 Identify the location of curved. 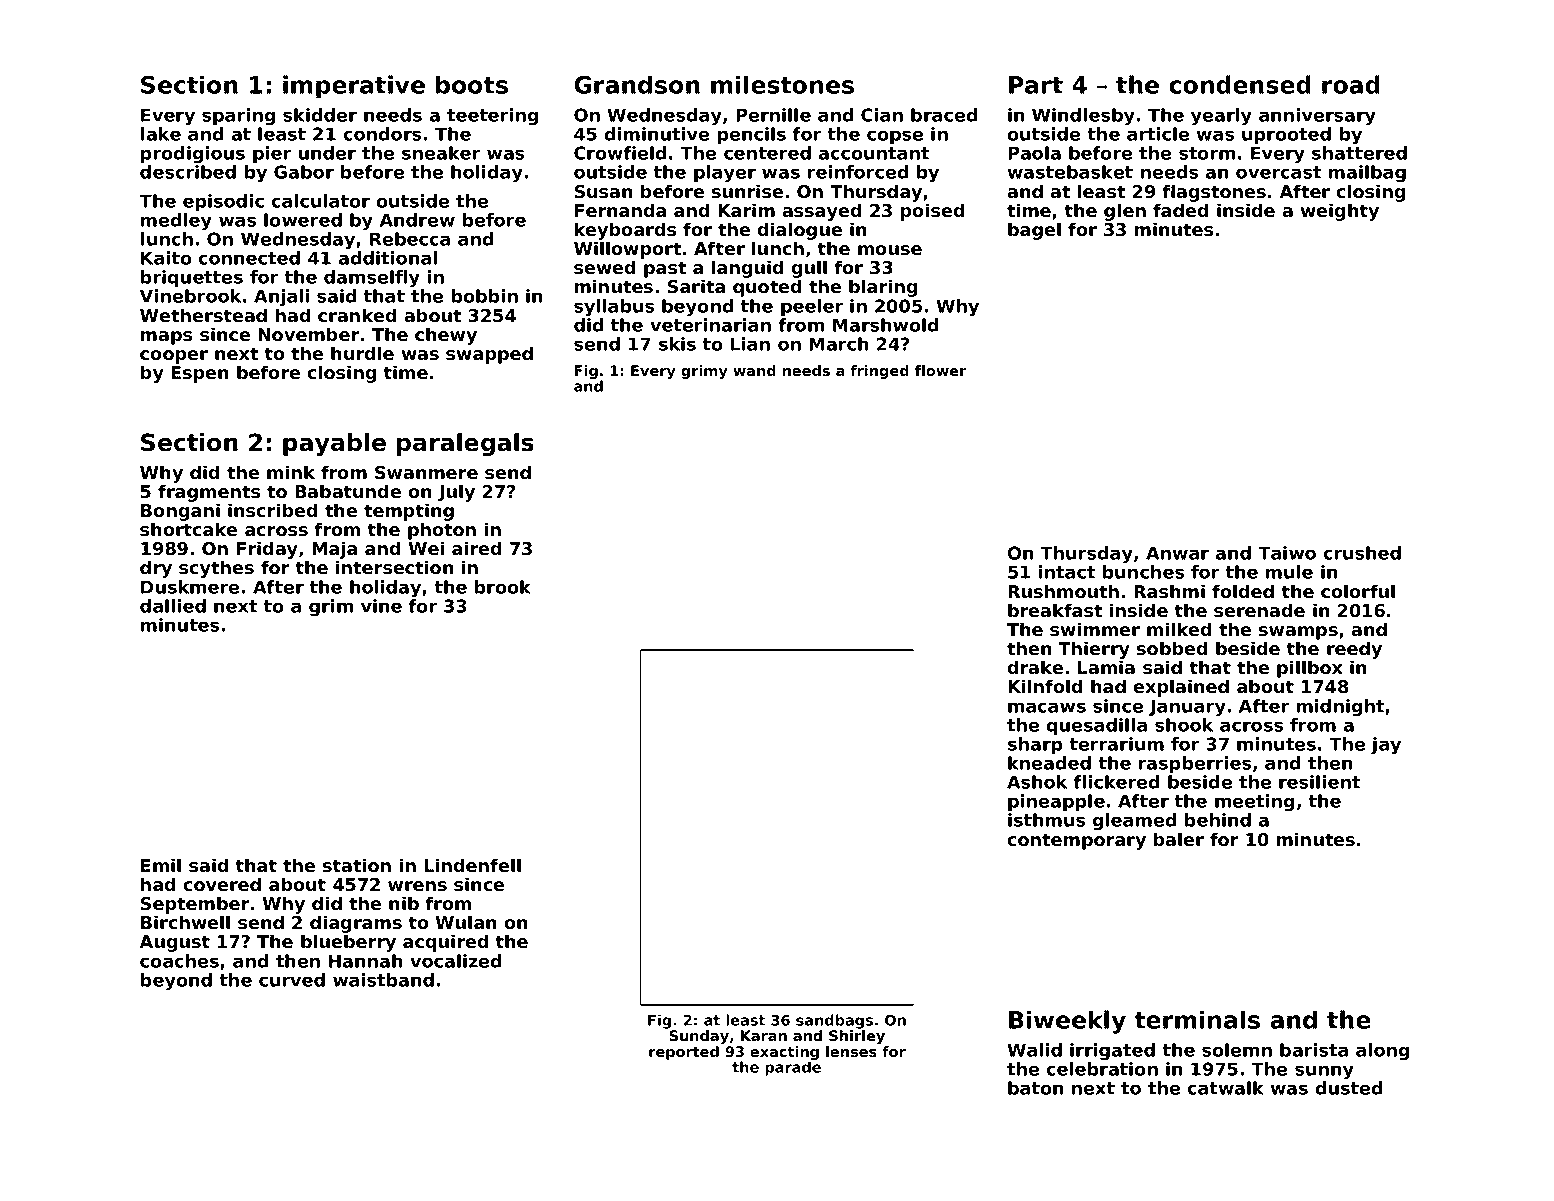
(292, 980).
